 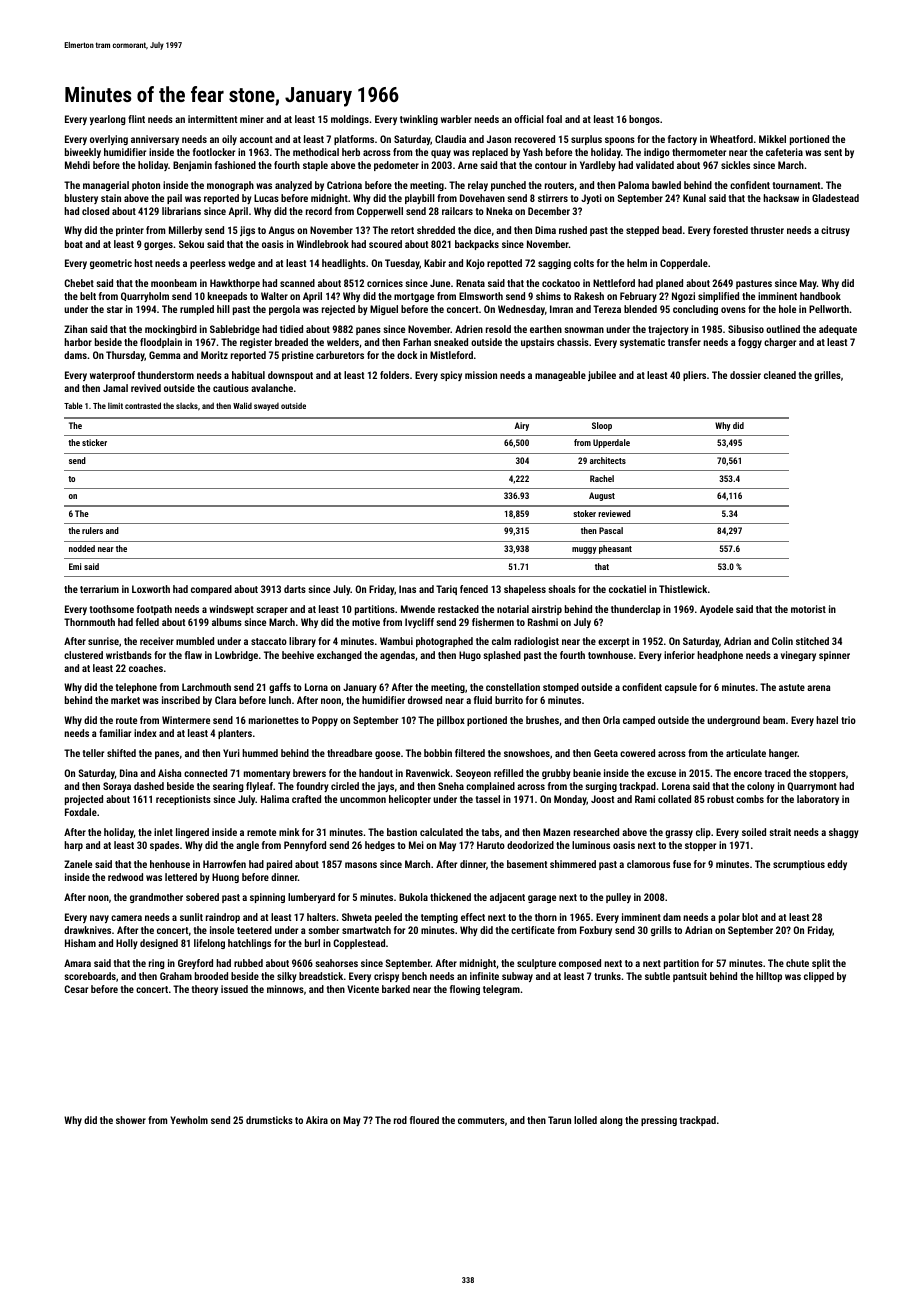 What do you see at coordinates (833, 152) in the document?
I see `sent` at bounding box center [833, 152].
